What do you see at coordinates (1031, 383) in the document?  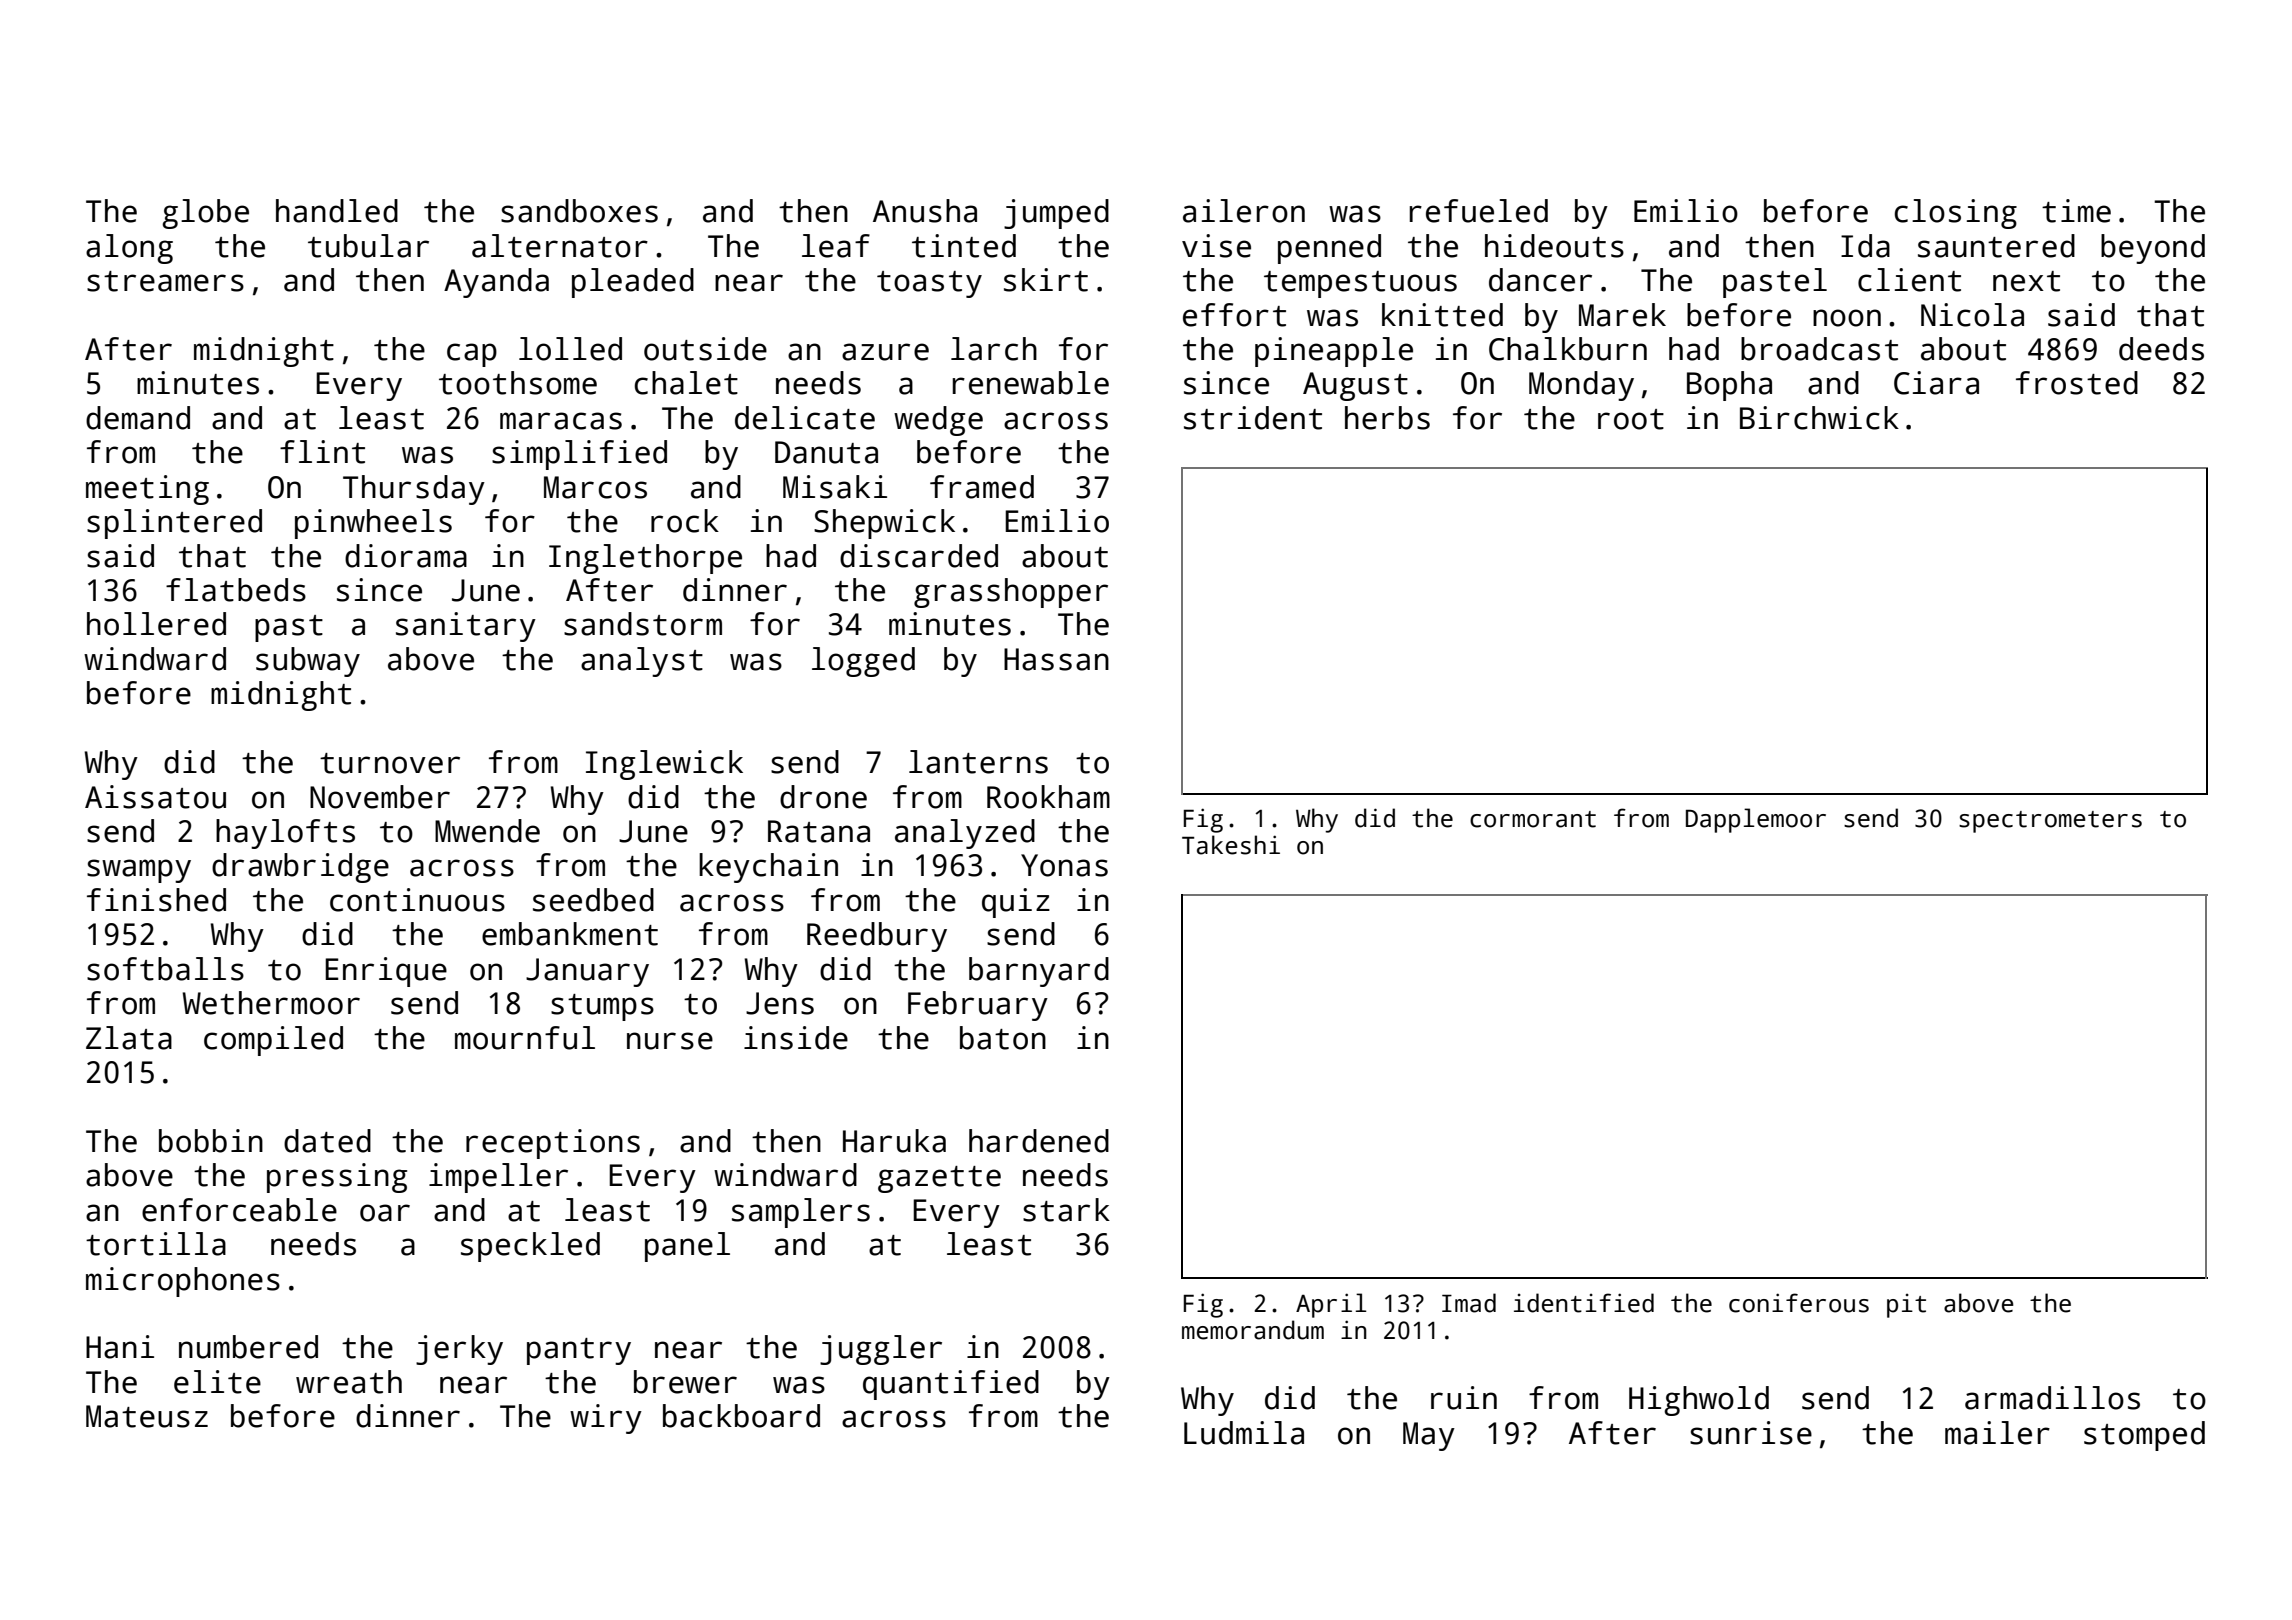 I see `renewable` at bounding box center [1031, 383].
